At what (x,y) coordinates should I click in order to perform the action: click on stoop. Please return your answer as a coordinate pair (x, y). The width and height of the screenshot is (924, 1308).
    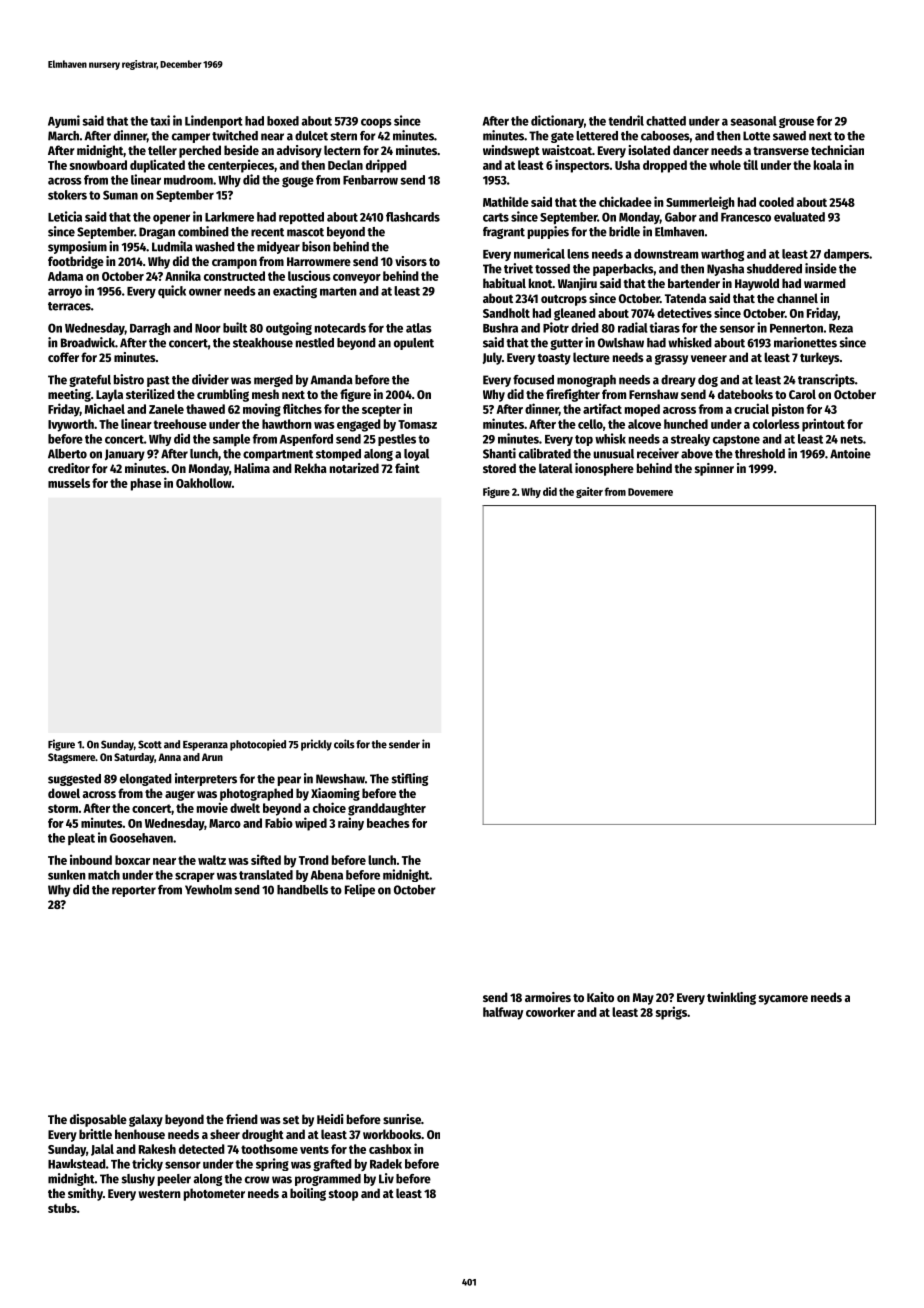
    Looking at the image, I should click on (343, 1195).
